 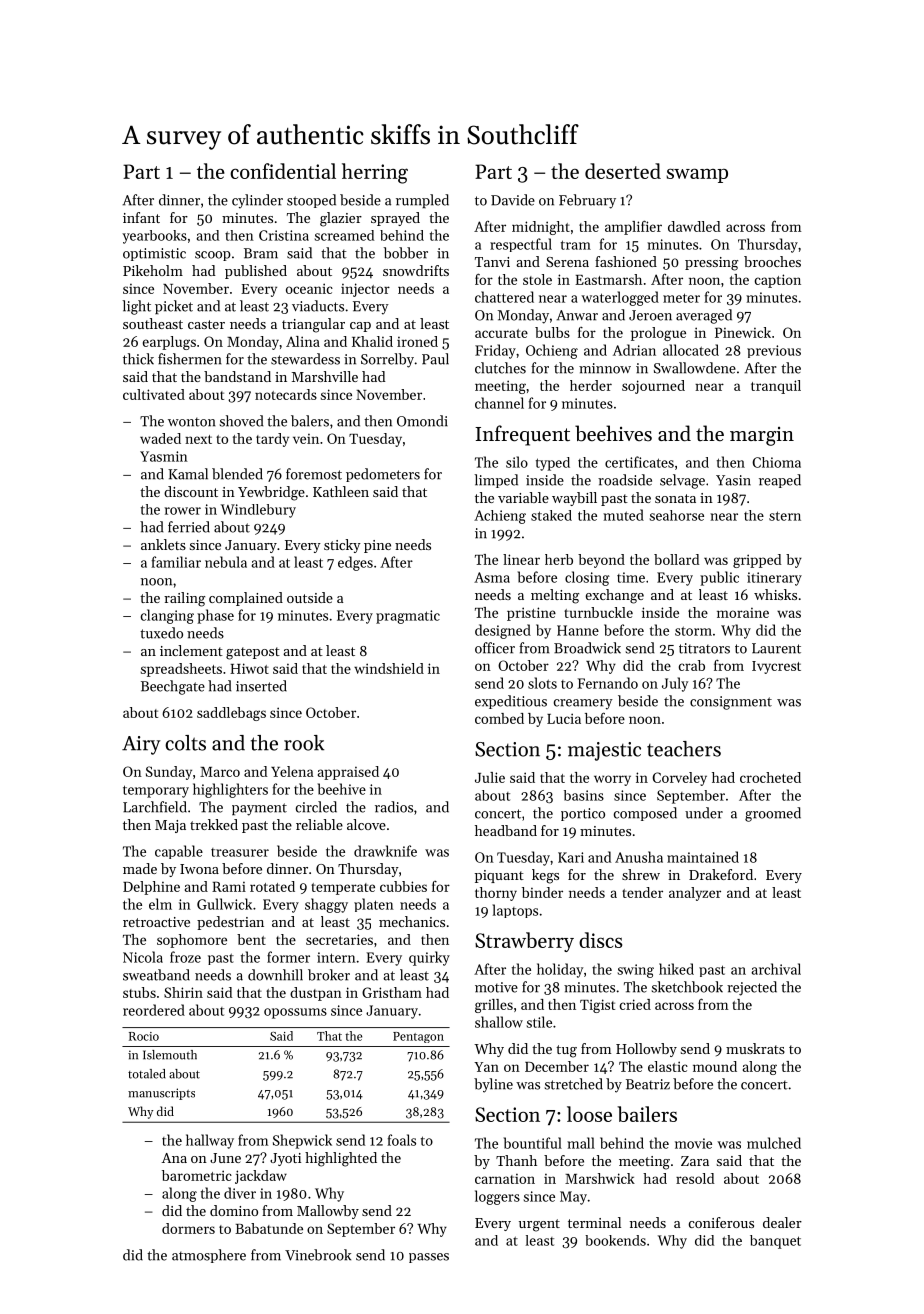 What do you see at coordinates (677, 515) in the screenshot?
I see `seahorse` at bounding box center [677, 515].
